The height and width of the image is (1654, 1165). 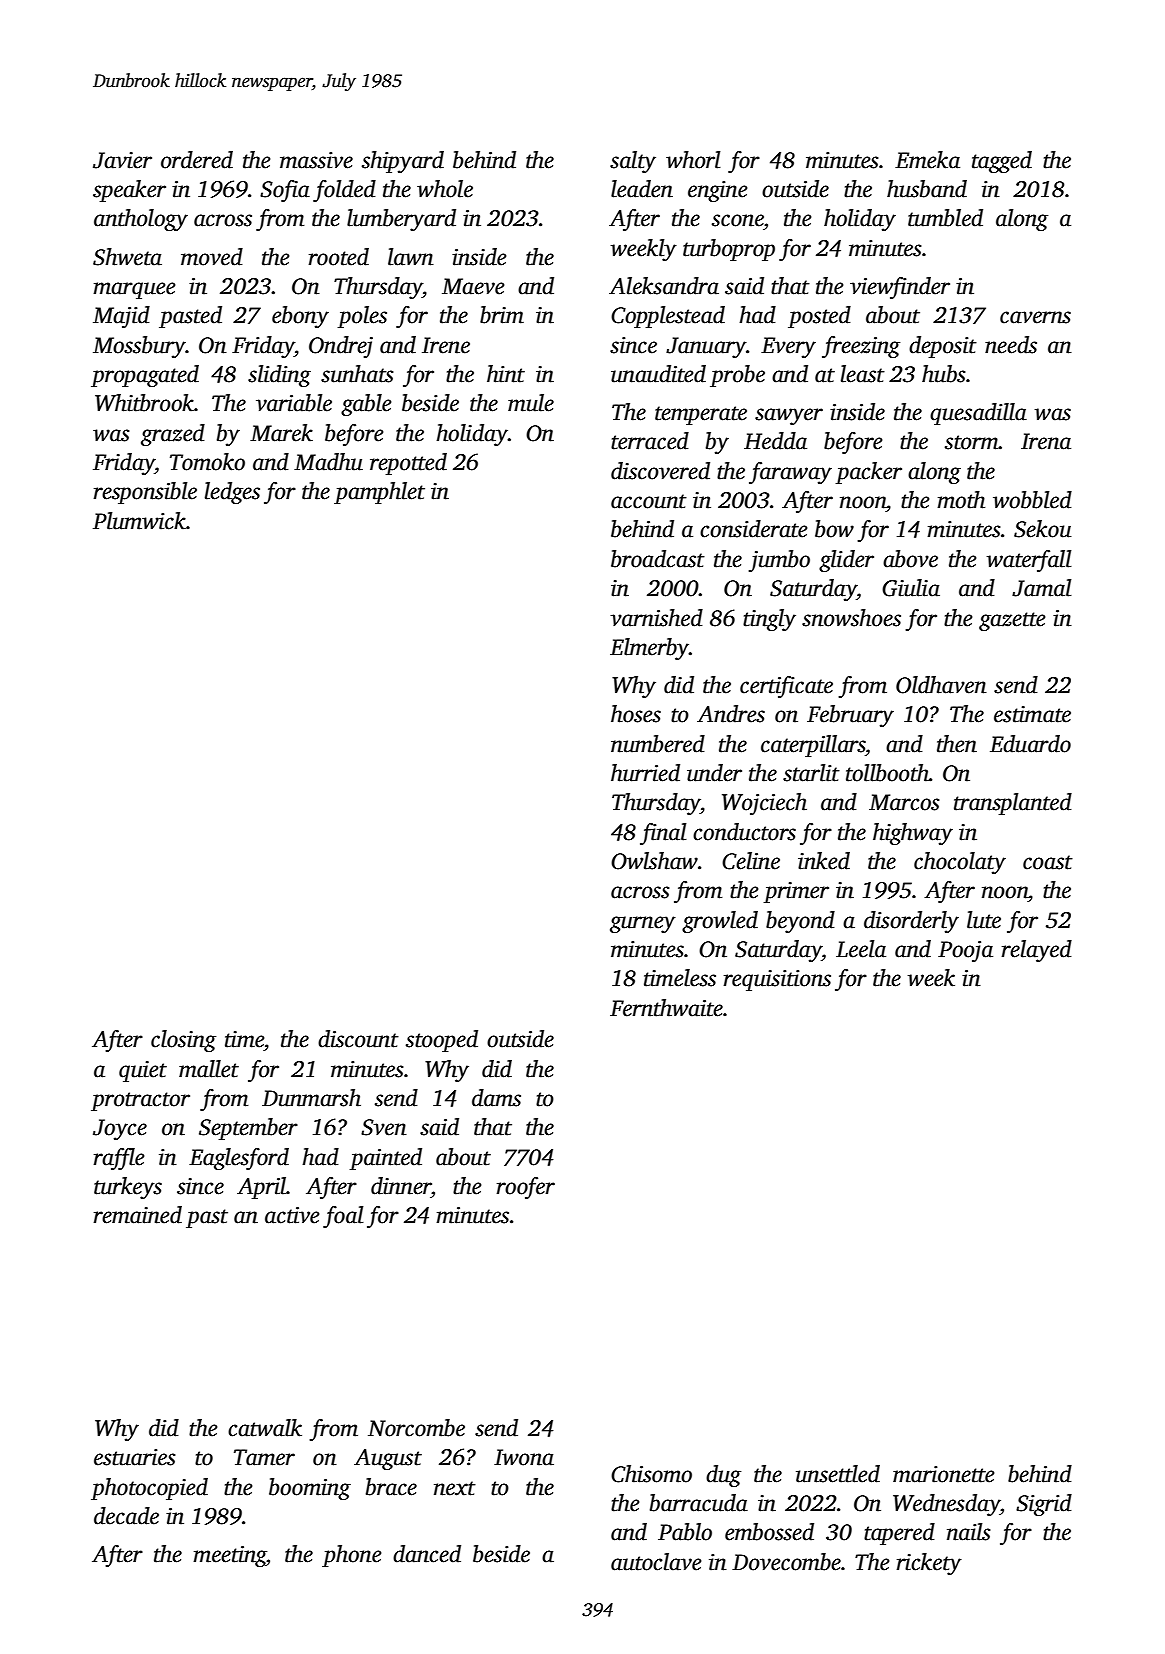 I want to click on jumbo, so click(x=779, y=561).
